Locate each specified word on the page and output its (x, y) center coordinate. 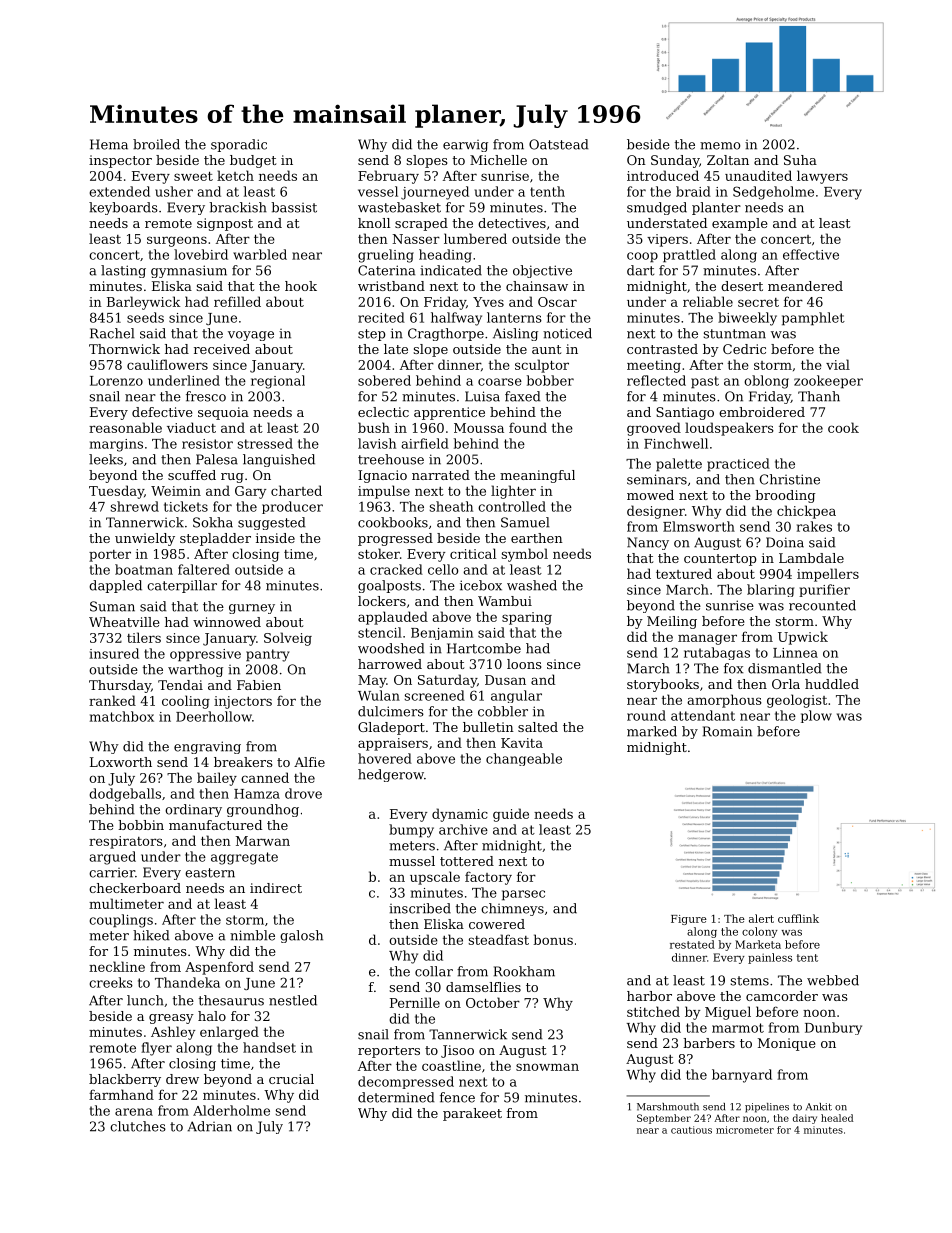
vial (838, 364)
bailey (217, 779)
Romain (727, 731)
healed (837, 1118)
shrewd (134, 506)
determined (396, 1097)
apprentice (449, 413)
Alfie (309, 762)
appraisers (393, 744)
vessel (378, 191)
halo (212, 1016)
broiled (156, 144)
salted (538, 727)
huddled (832, 684)
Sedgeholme (773, 193)
